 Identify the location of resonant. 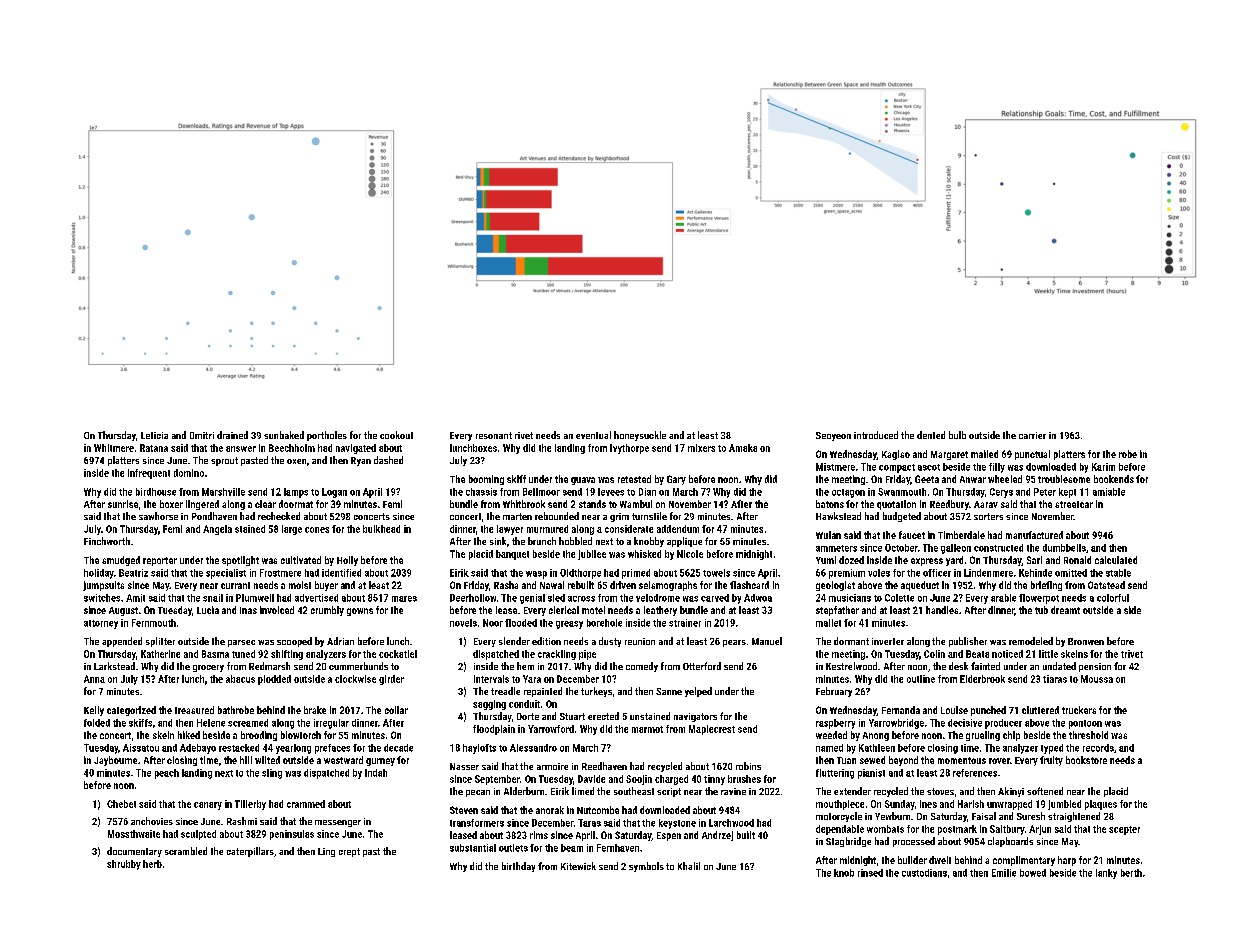
(494, 435).
